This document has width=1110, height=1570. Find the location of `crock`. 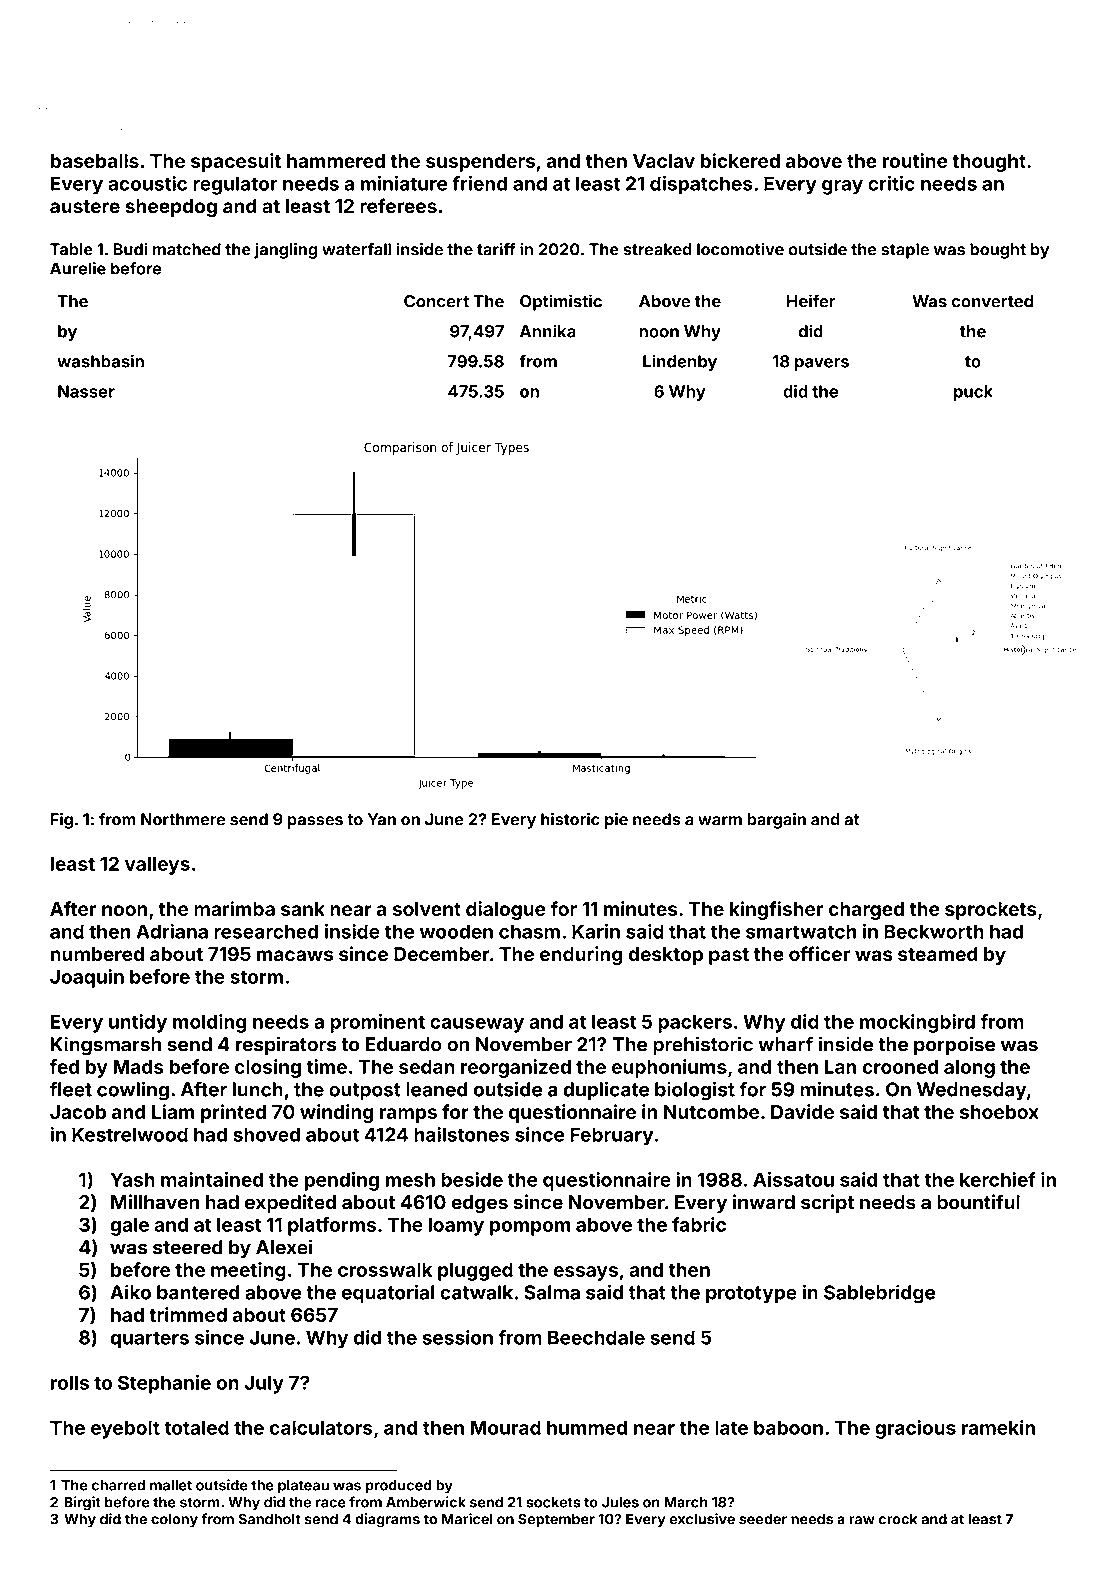

crock is located at coordinates (898, 1519).
